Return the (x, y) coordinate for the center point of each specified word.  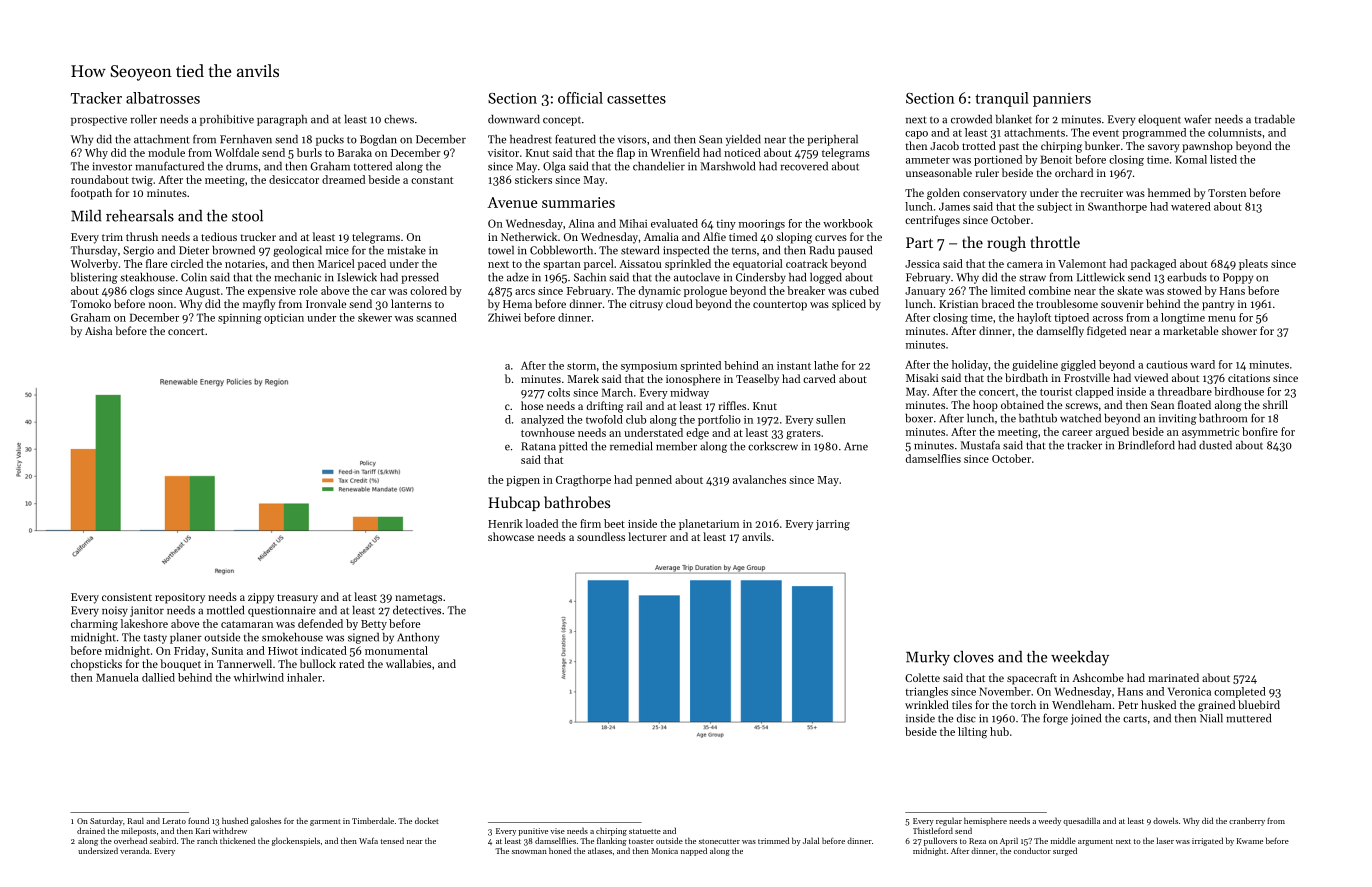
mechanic (297, 277)
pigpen (523, 481)
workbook (848, 223)
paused (855, 251)
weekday (1080, 658)
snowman (529, 852)
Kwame (1250, 841)
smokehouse (292, 637)
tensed (392, 840)
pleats (1253, 264)
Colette (922, 677)
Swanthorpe (1117, 207)
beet (614, 523)
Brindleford (1146, 445)
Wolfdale (237, 152)
